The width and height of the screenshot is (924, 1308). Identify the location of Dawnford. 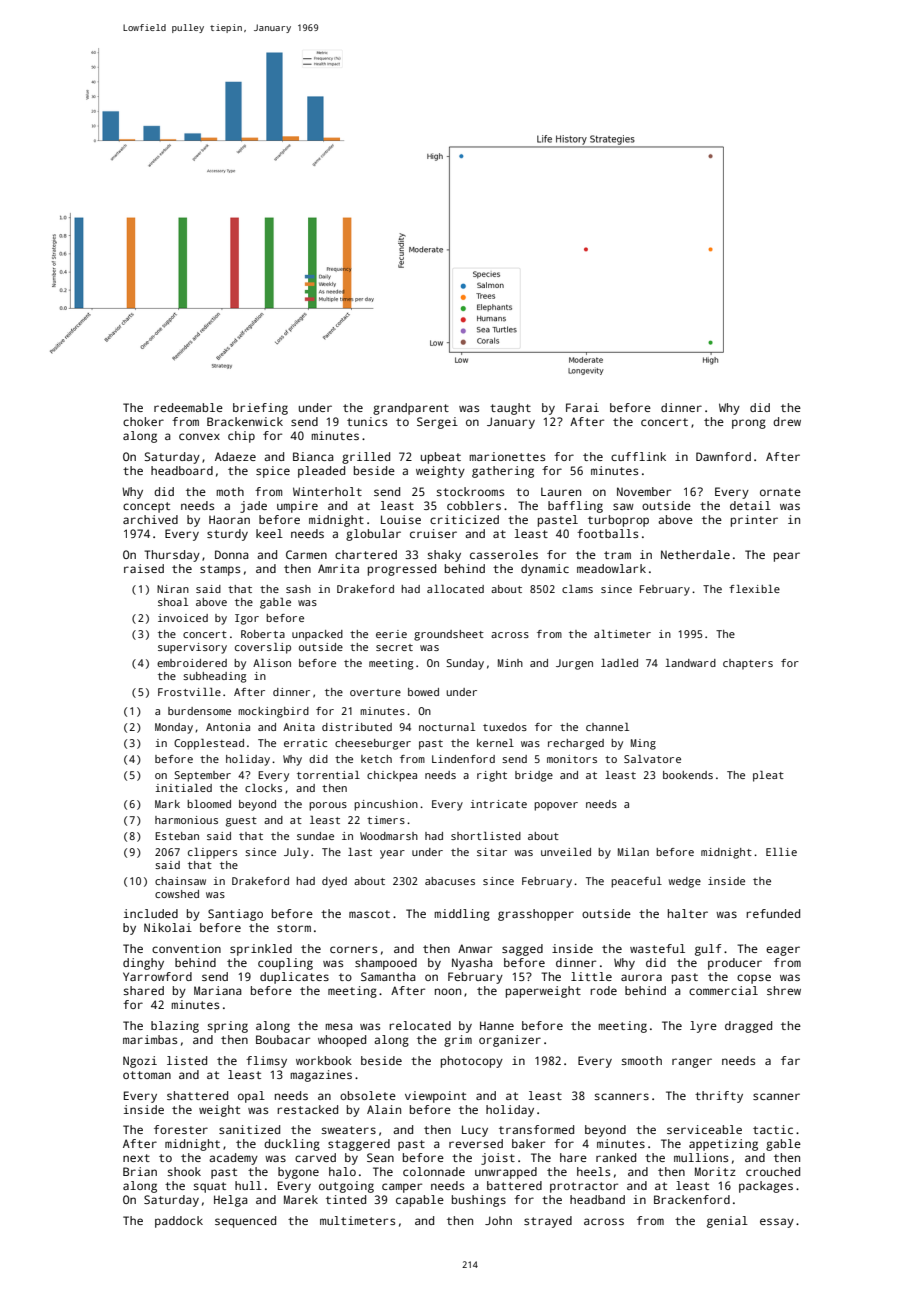
(723, 456).
